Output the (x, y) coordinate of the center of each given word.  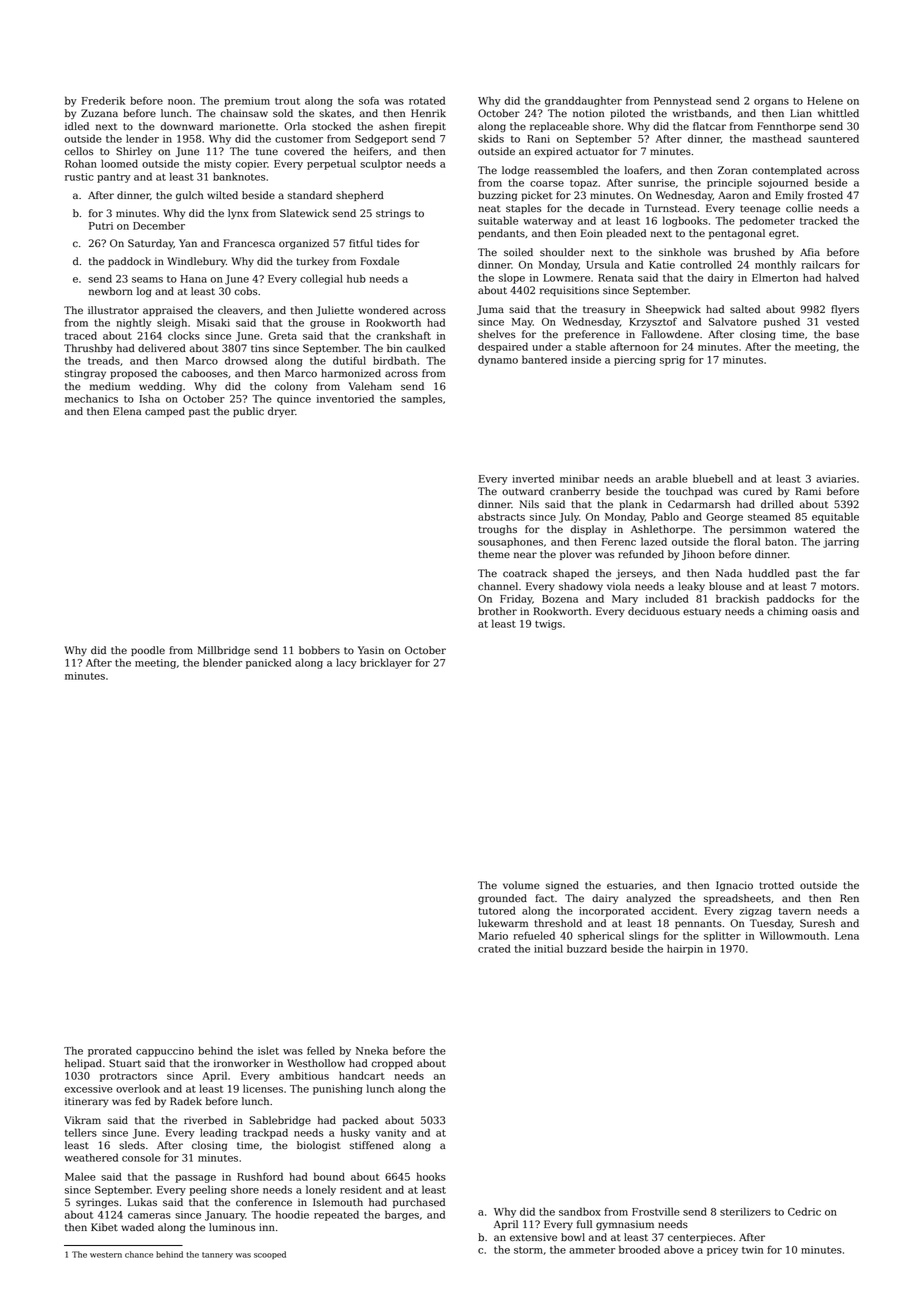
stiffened (372, 1145)
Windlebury (196, 262)
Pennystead (683, 101)
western (106, 1255)
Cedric (804, 1211)
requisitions (569, 291)
